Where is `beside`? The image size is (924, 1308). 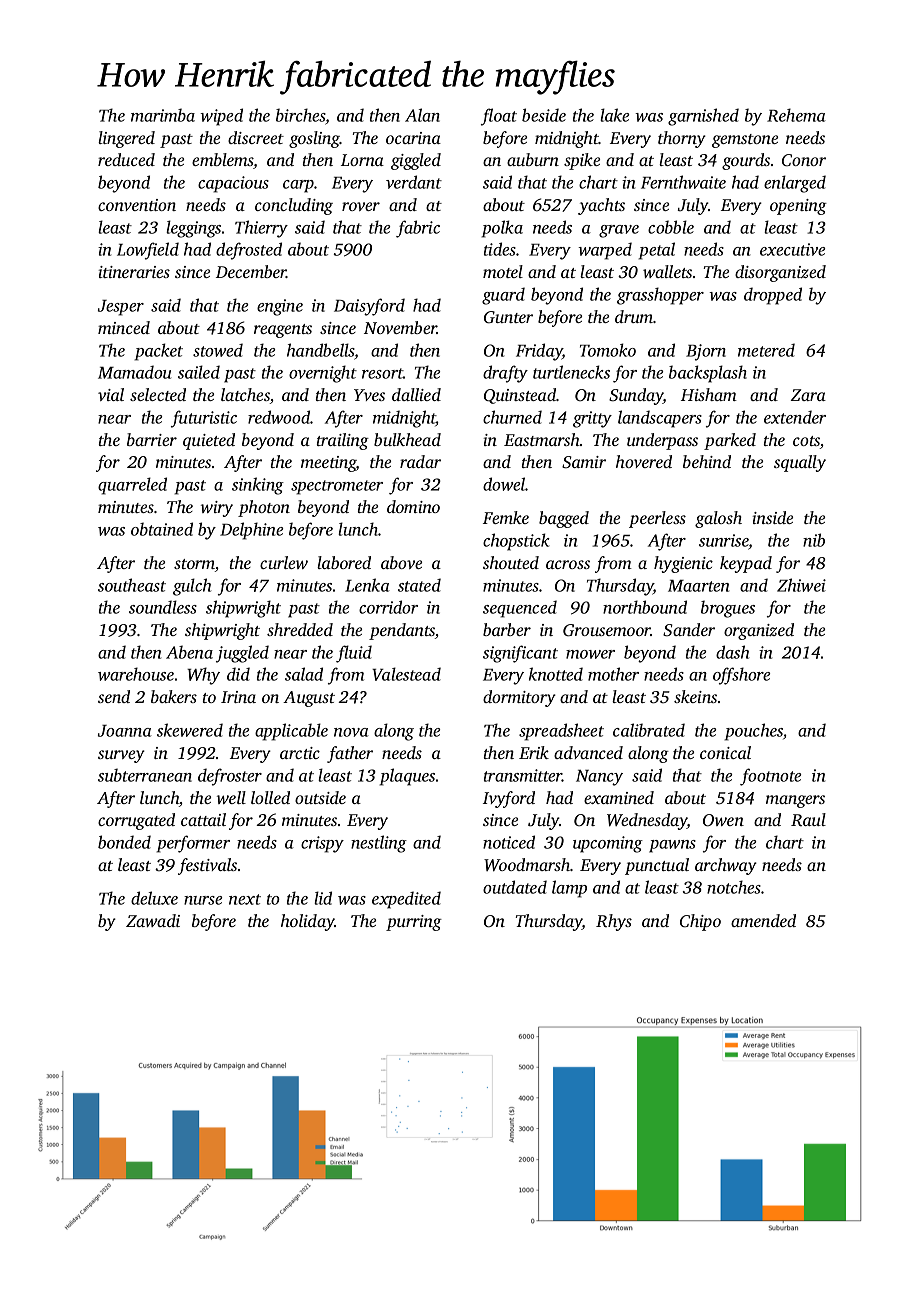
beside is located at coordinates (544, 115).
